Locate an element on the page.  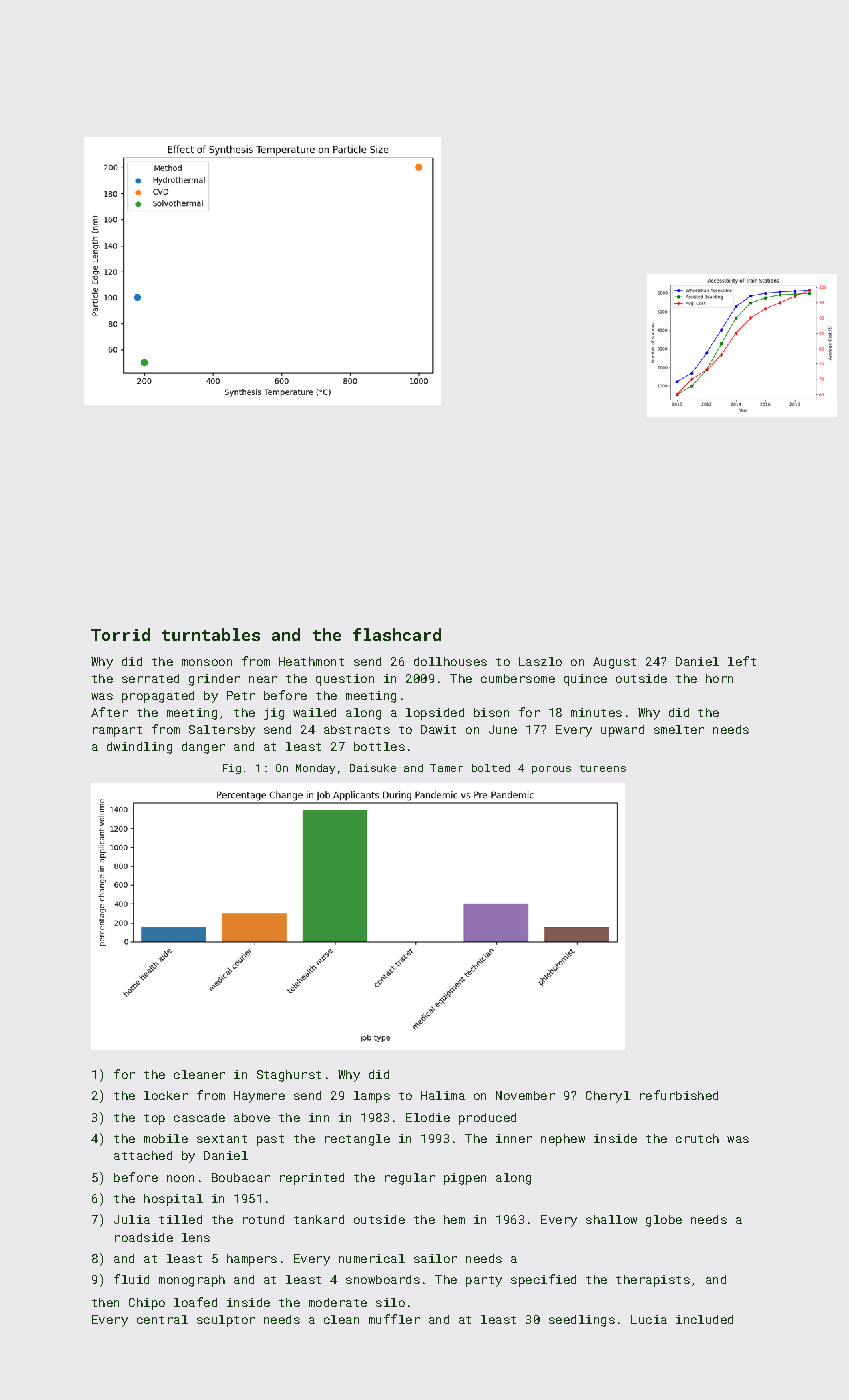
Saltersby is located at coordinates (222, 731).
